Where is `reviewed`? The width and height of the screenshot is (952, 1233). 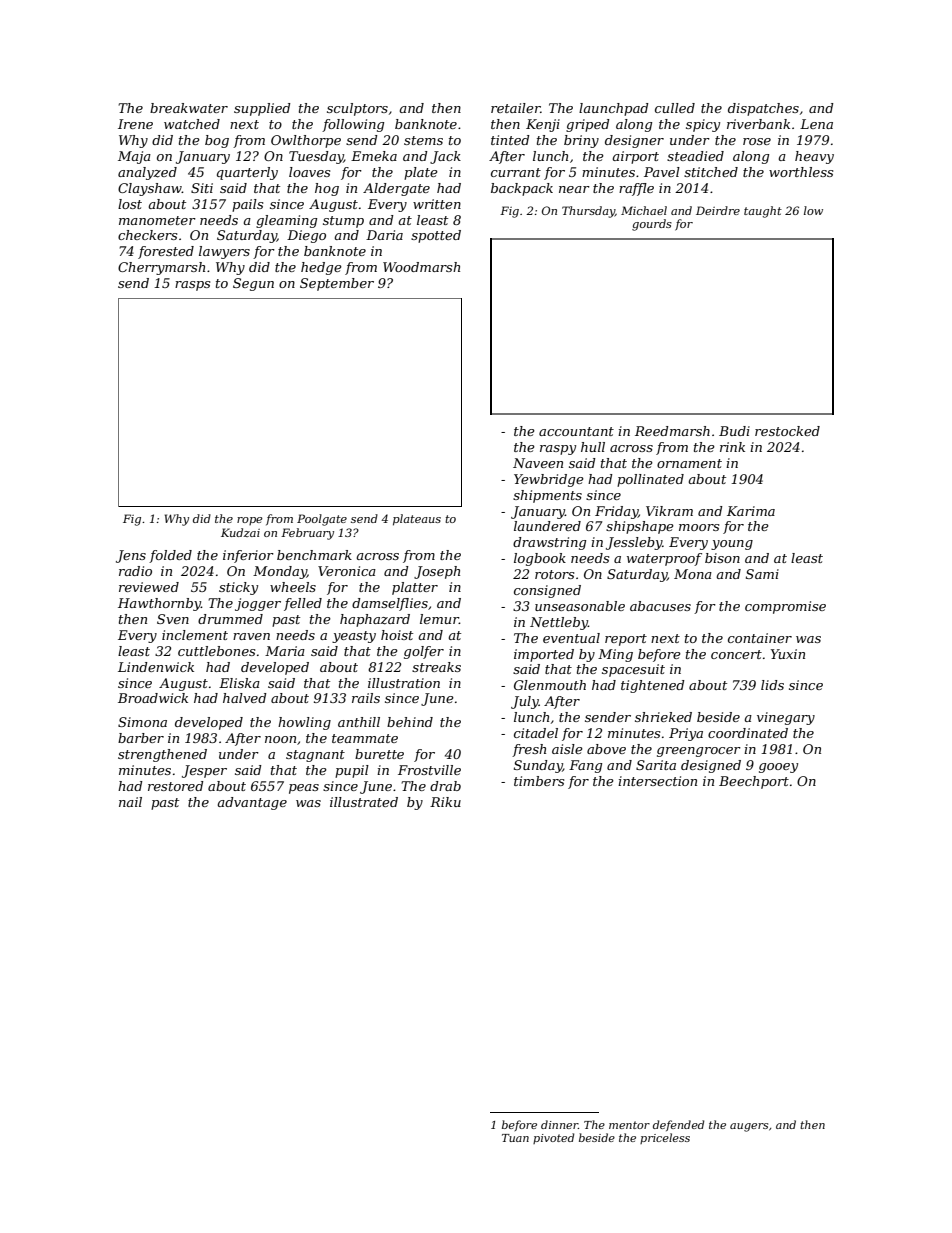 reviewed is located at coordinates (149, 587).
